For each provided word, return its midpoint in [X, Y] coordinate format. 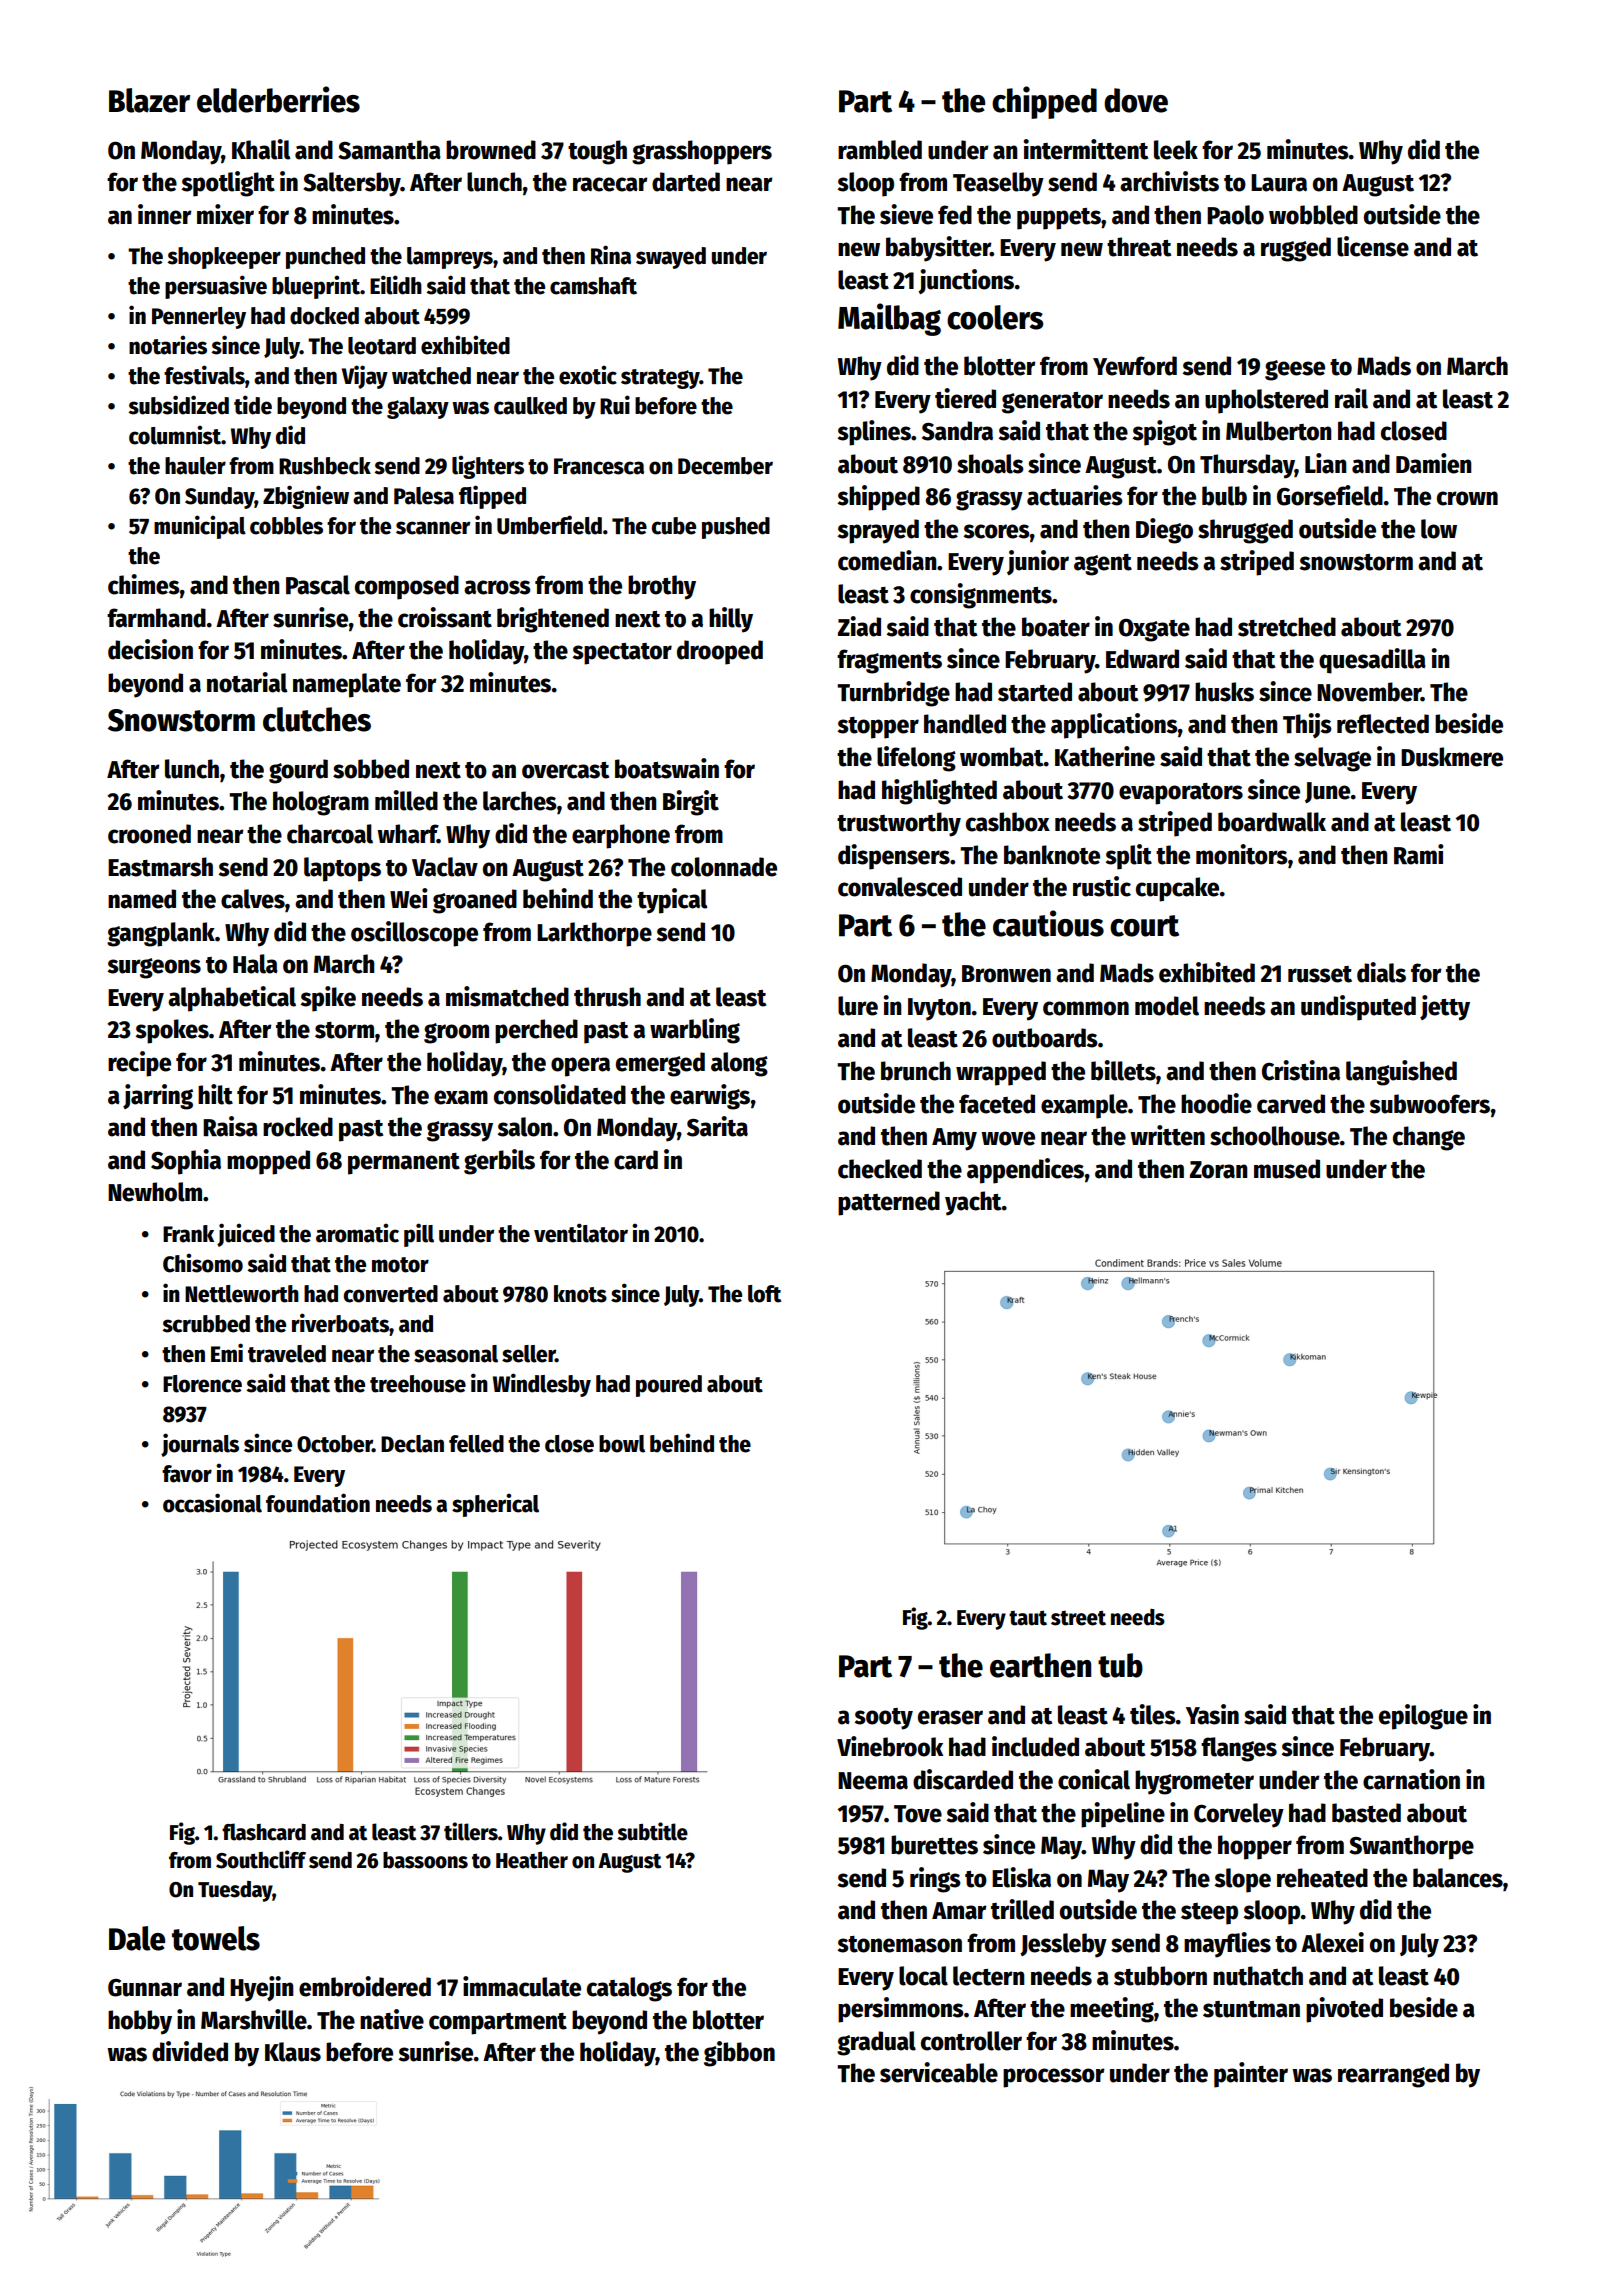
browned [491, 150]
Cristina [1301, 1070]
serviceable [939, 2072]
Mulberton [1279, 431]
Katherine [1105, 756]
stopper [878, 728]
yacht [973, 1203]
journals [200, 1445]
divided [190, 2051]
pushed [736, 528]
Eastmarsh [160, 867]
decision [150, 649]
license [1373, 246]
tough [597, 152]
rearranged [1393, 2075]
